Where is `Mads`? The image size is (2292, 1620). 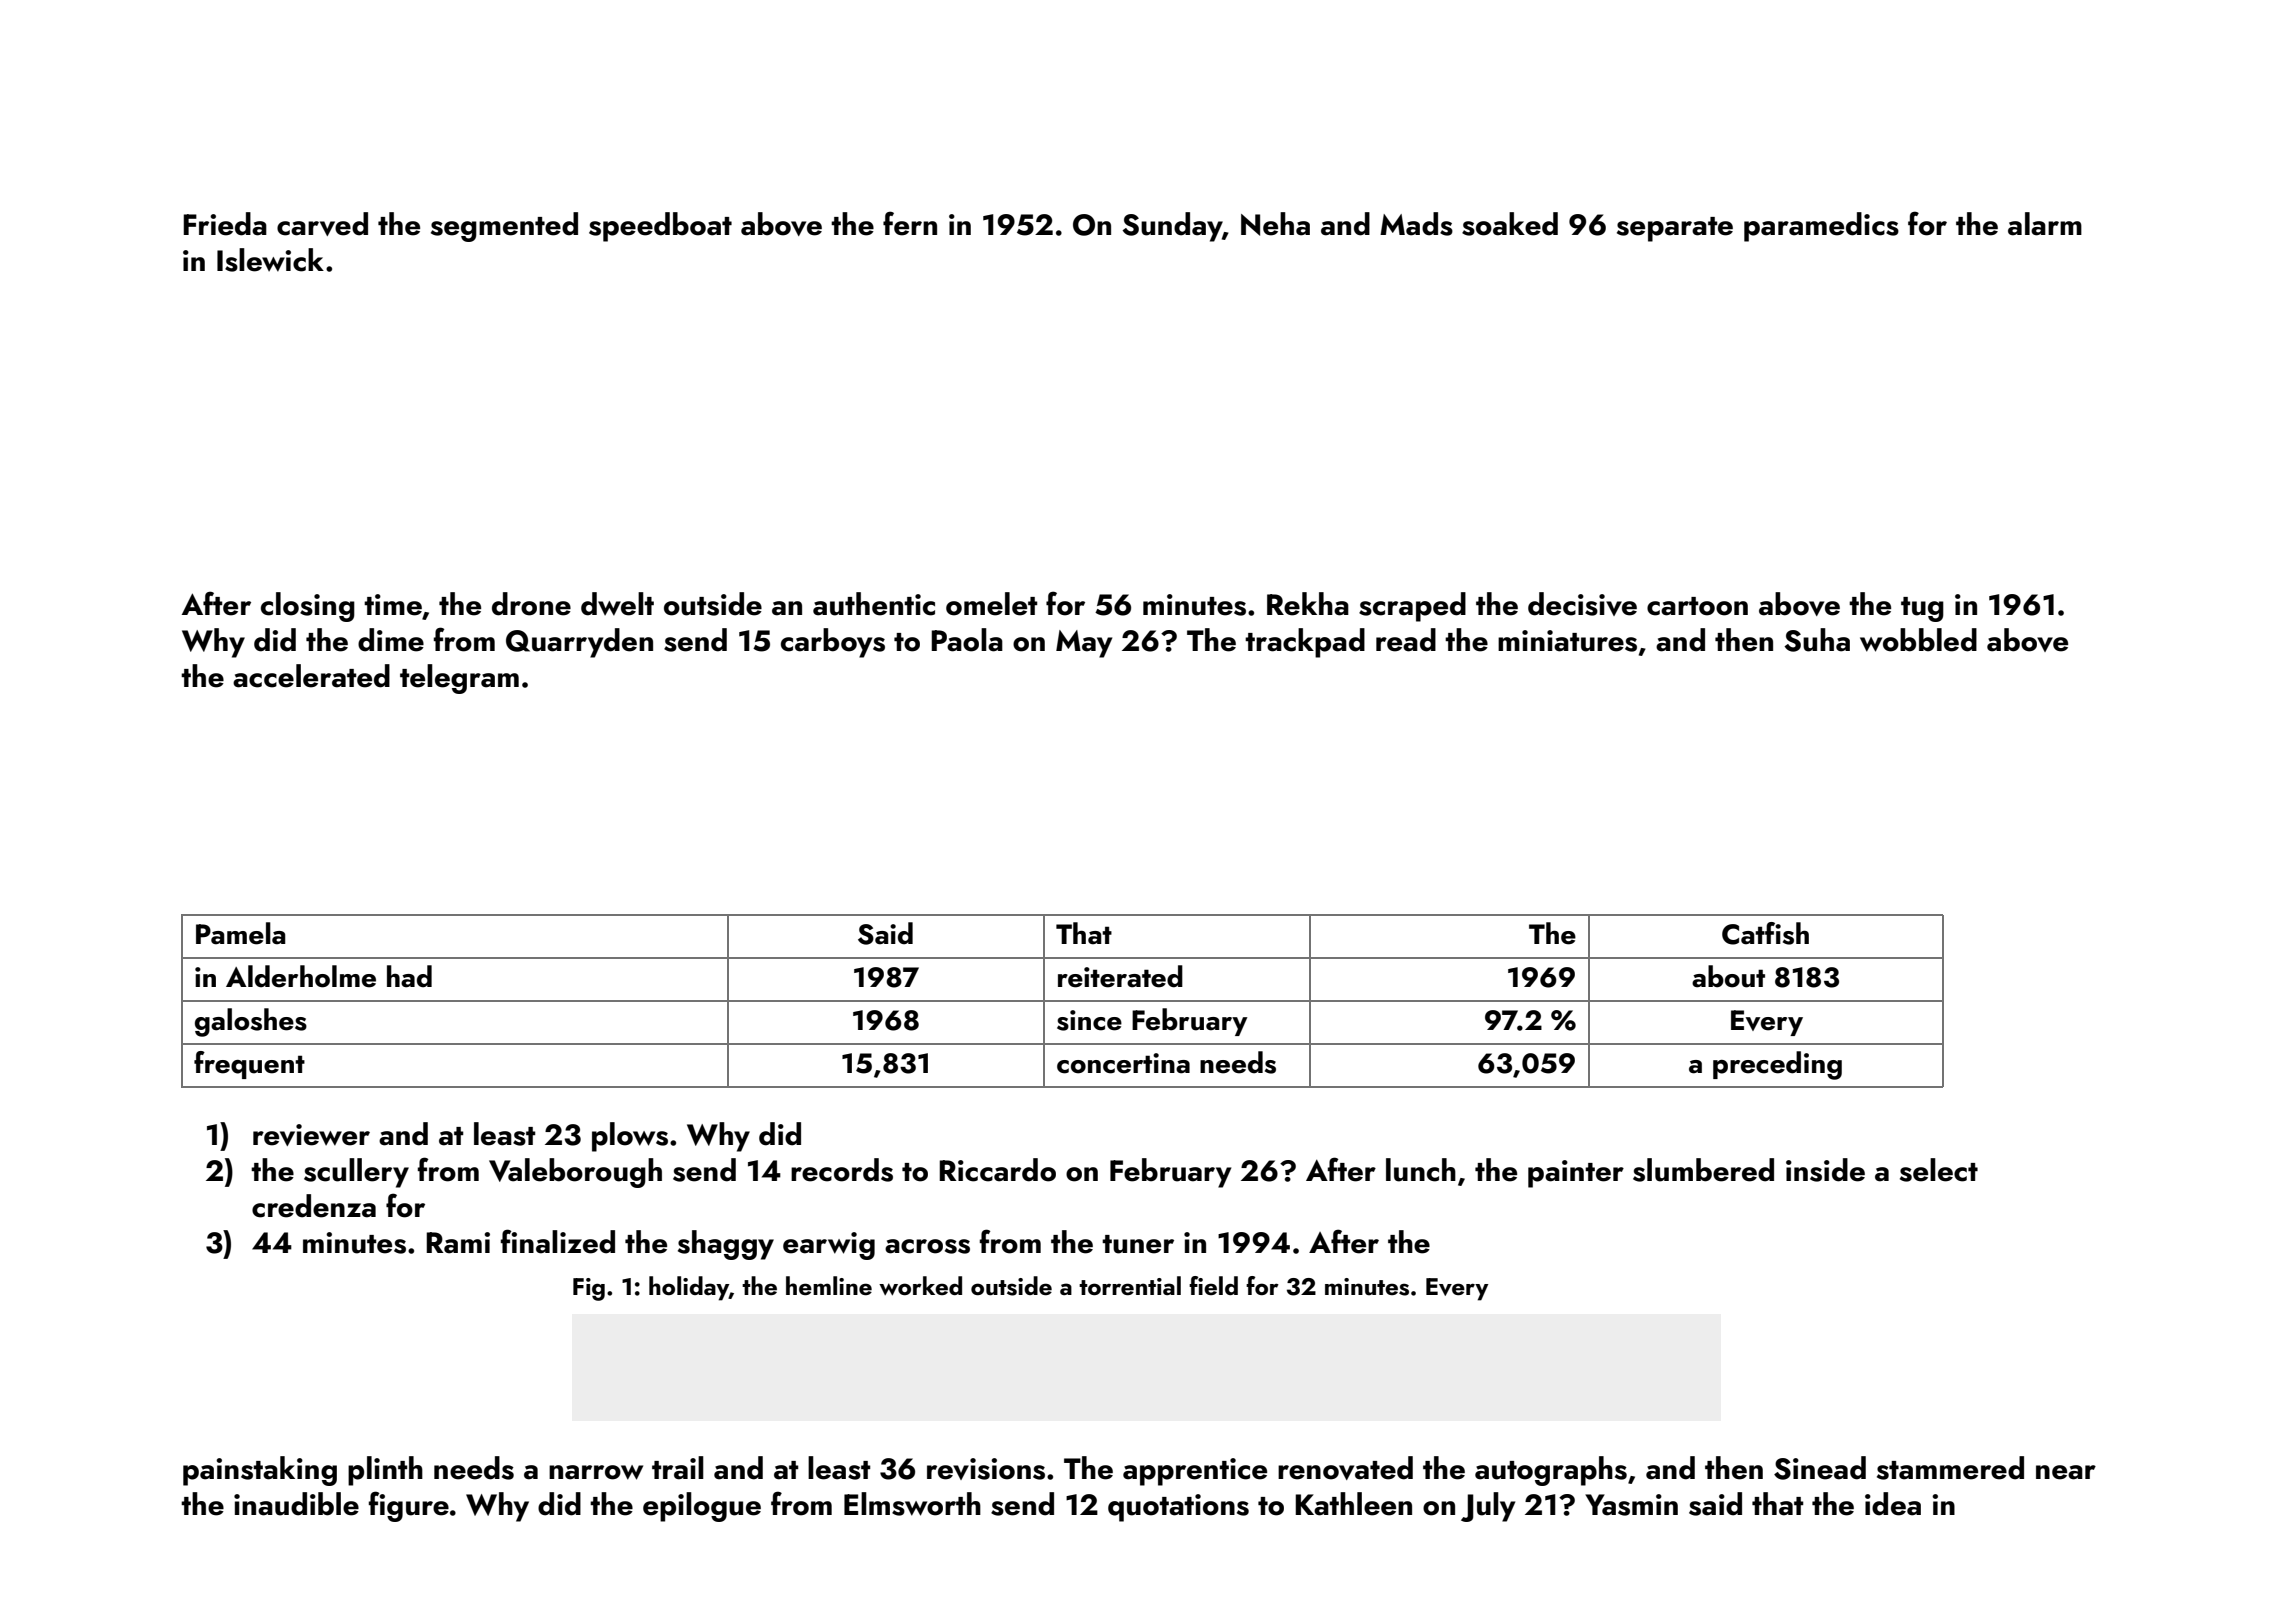
Mads is located at coordinates (1416, 224).
